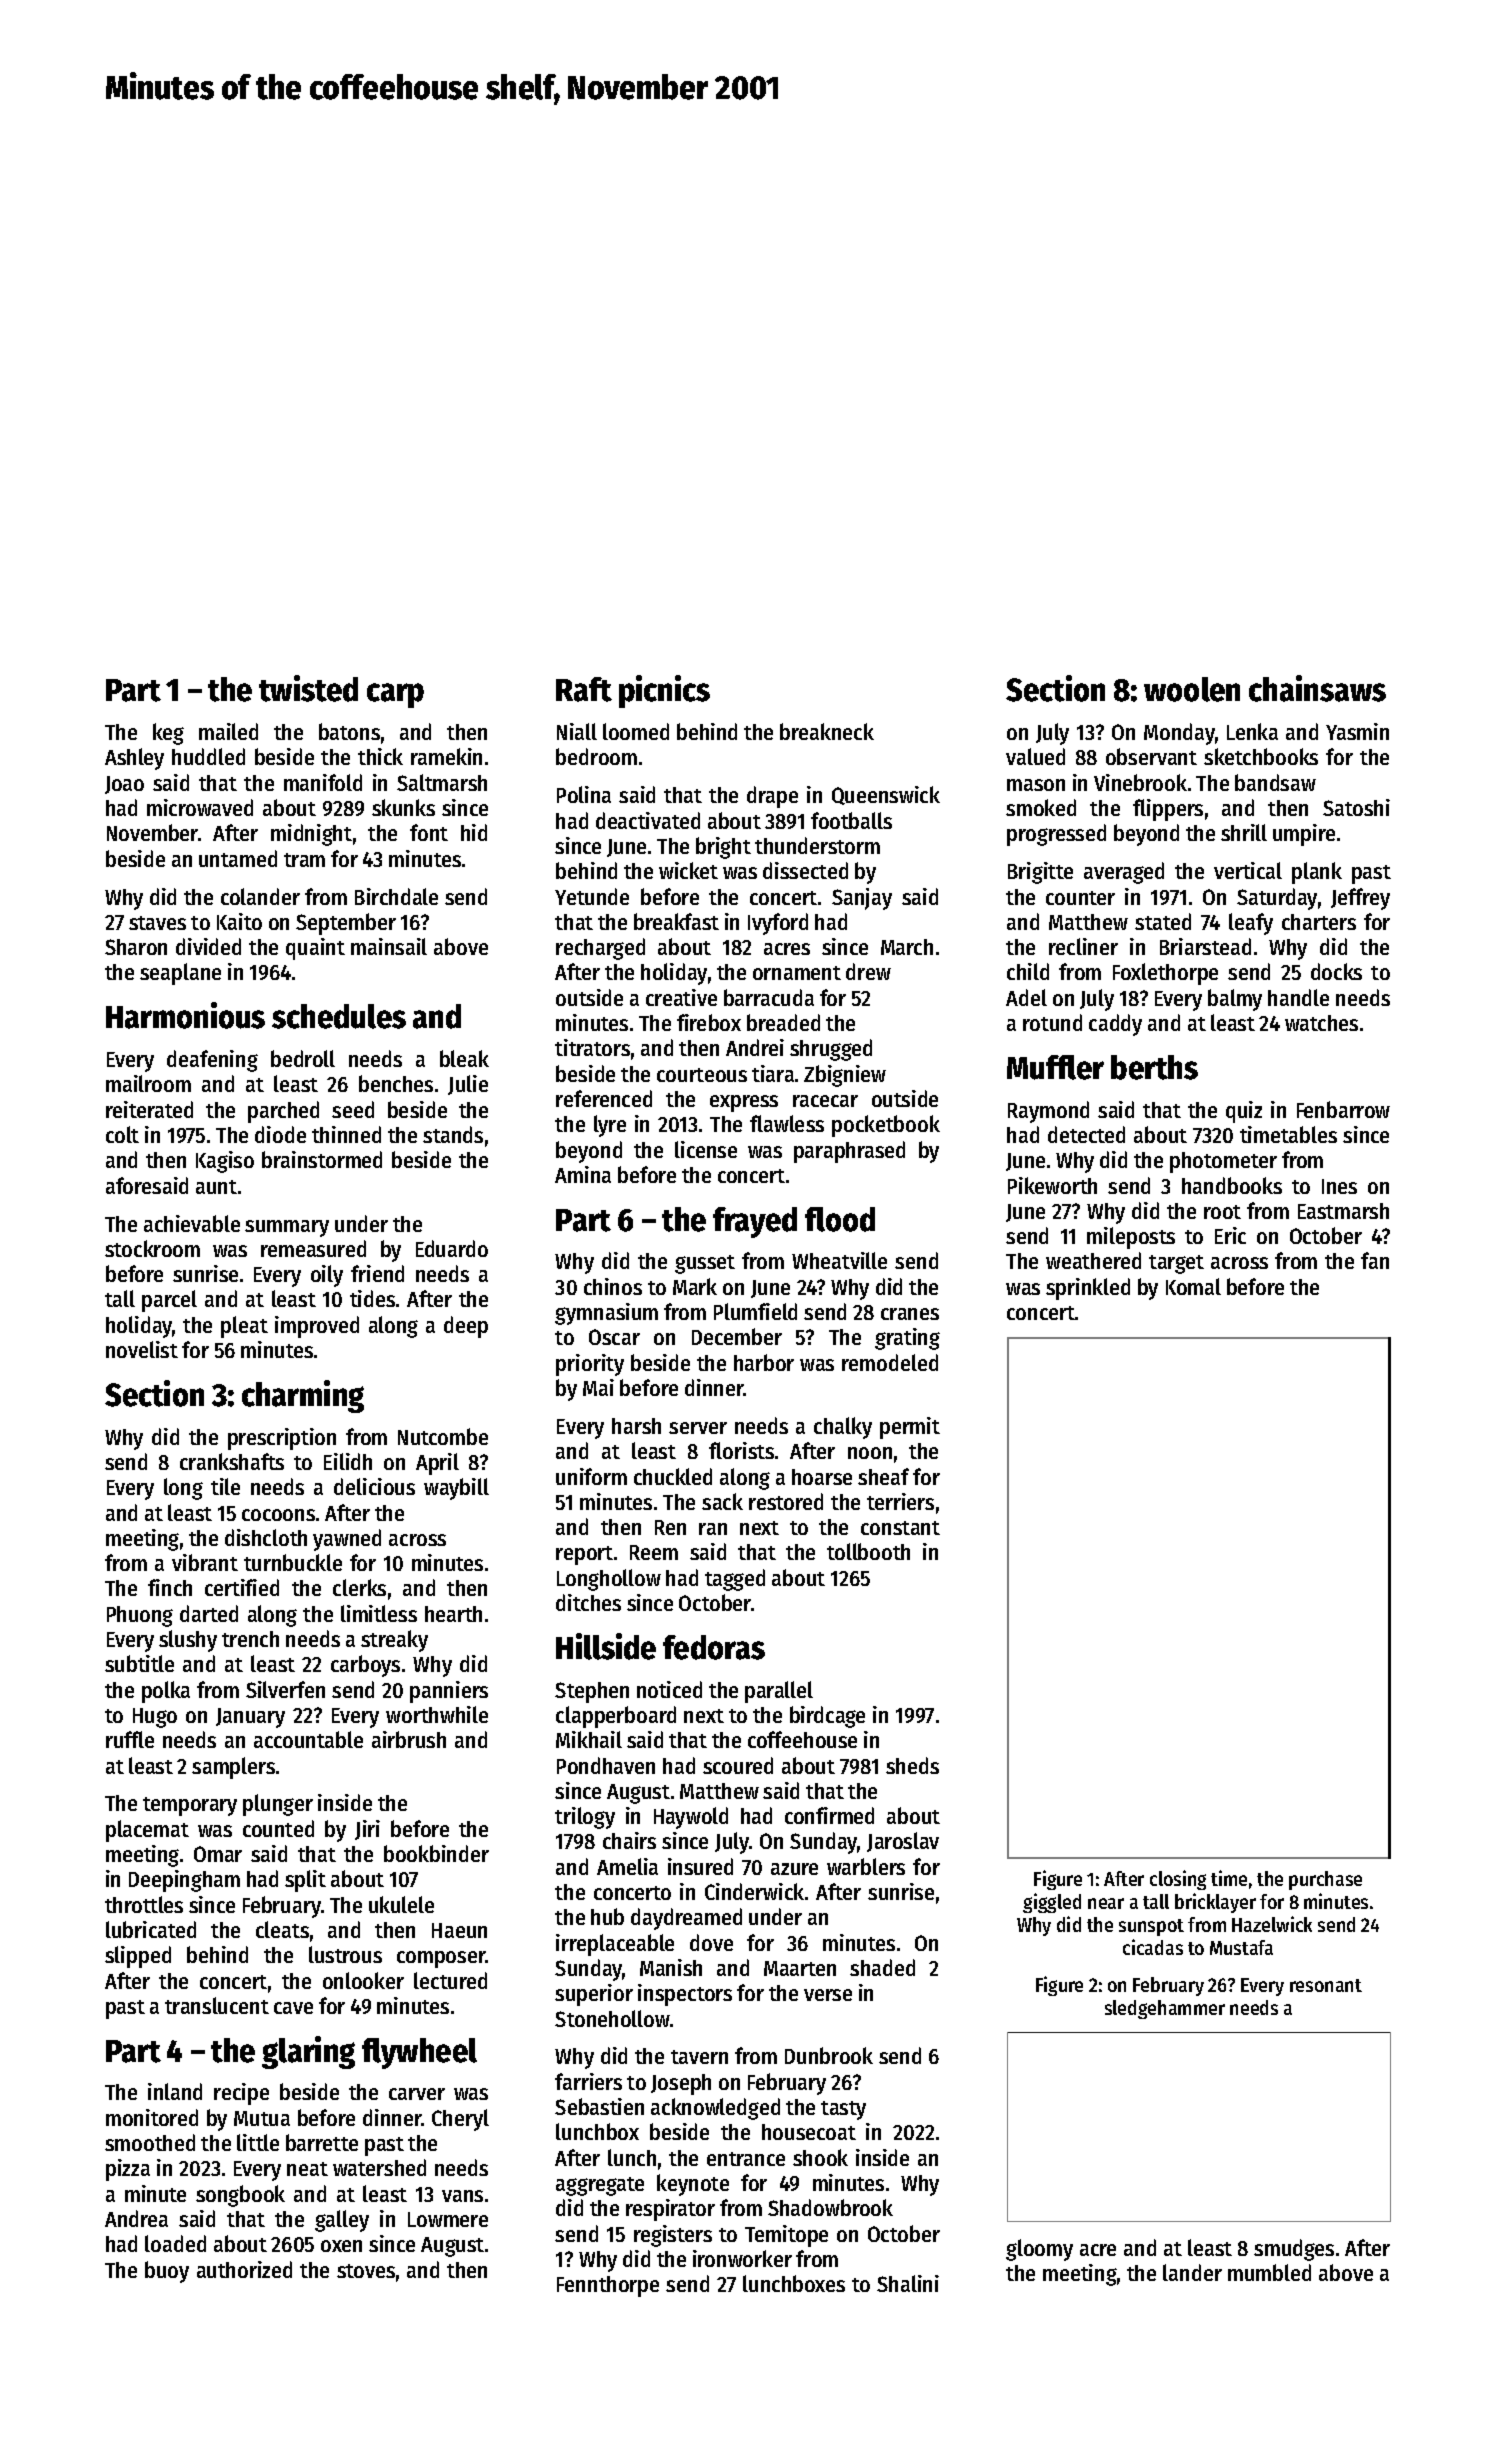 The image size is (1496, 2464). Describe the element at coordinates (1269, 2272) in the screenshot. I see `mumbled` at that location.
